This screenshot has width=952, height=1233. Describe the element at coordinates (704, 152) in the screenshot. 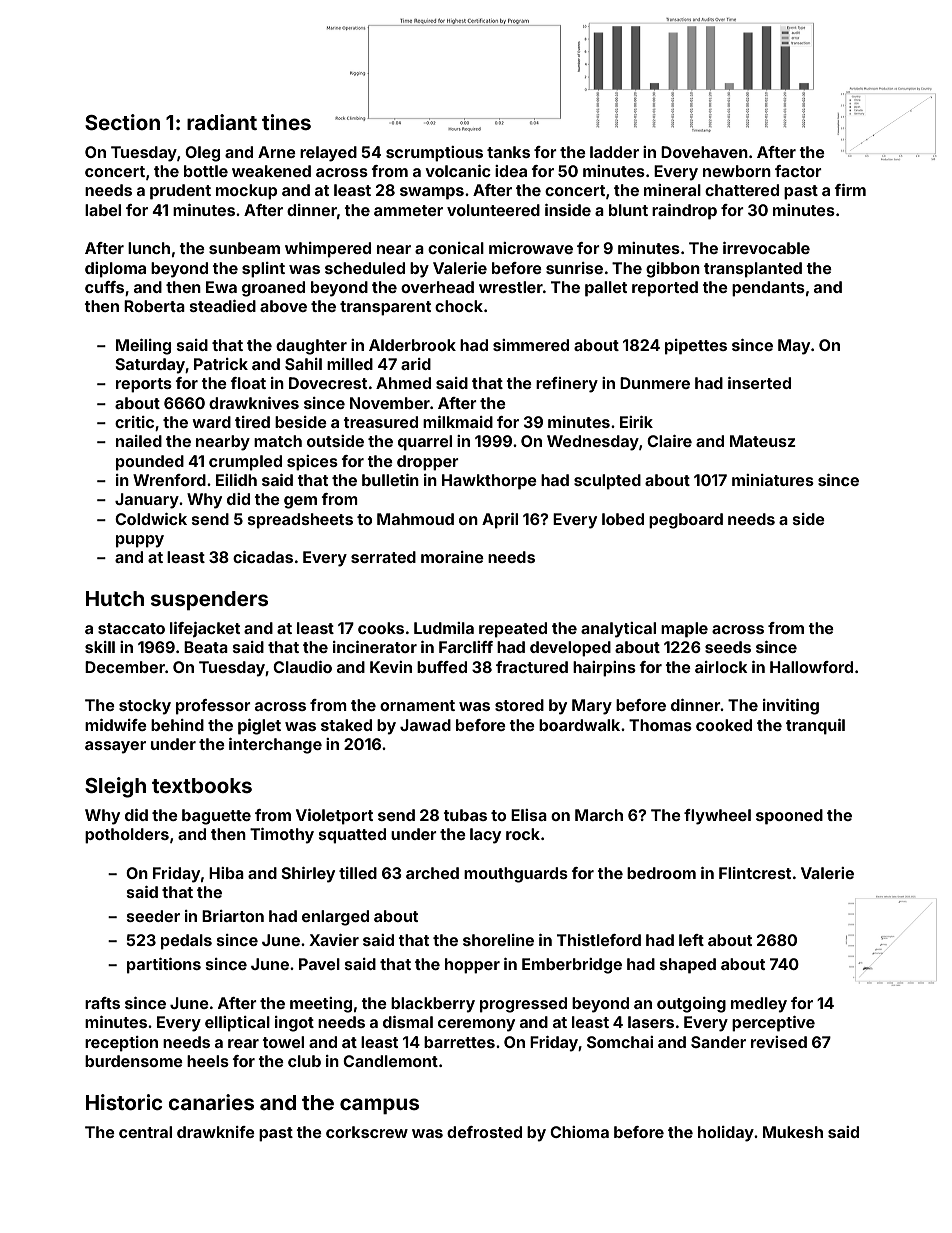

I see `Dovehaven` at that location.
